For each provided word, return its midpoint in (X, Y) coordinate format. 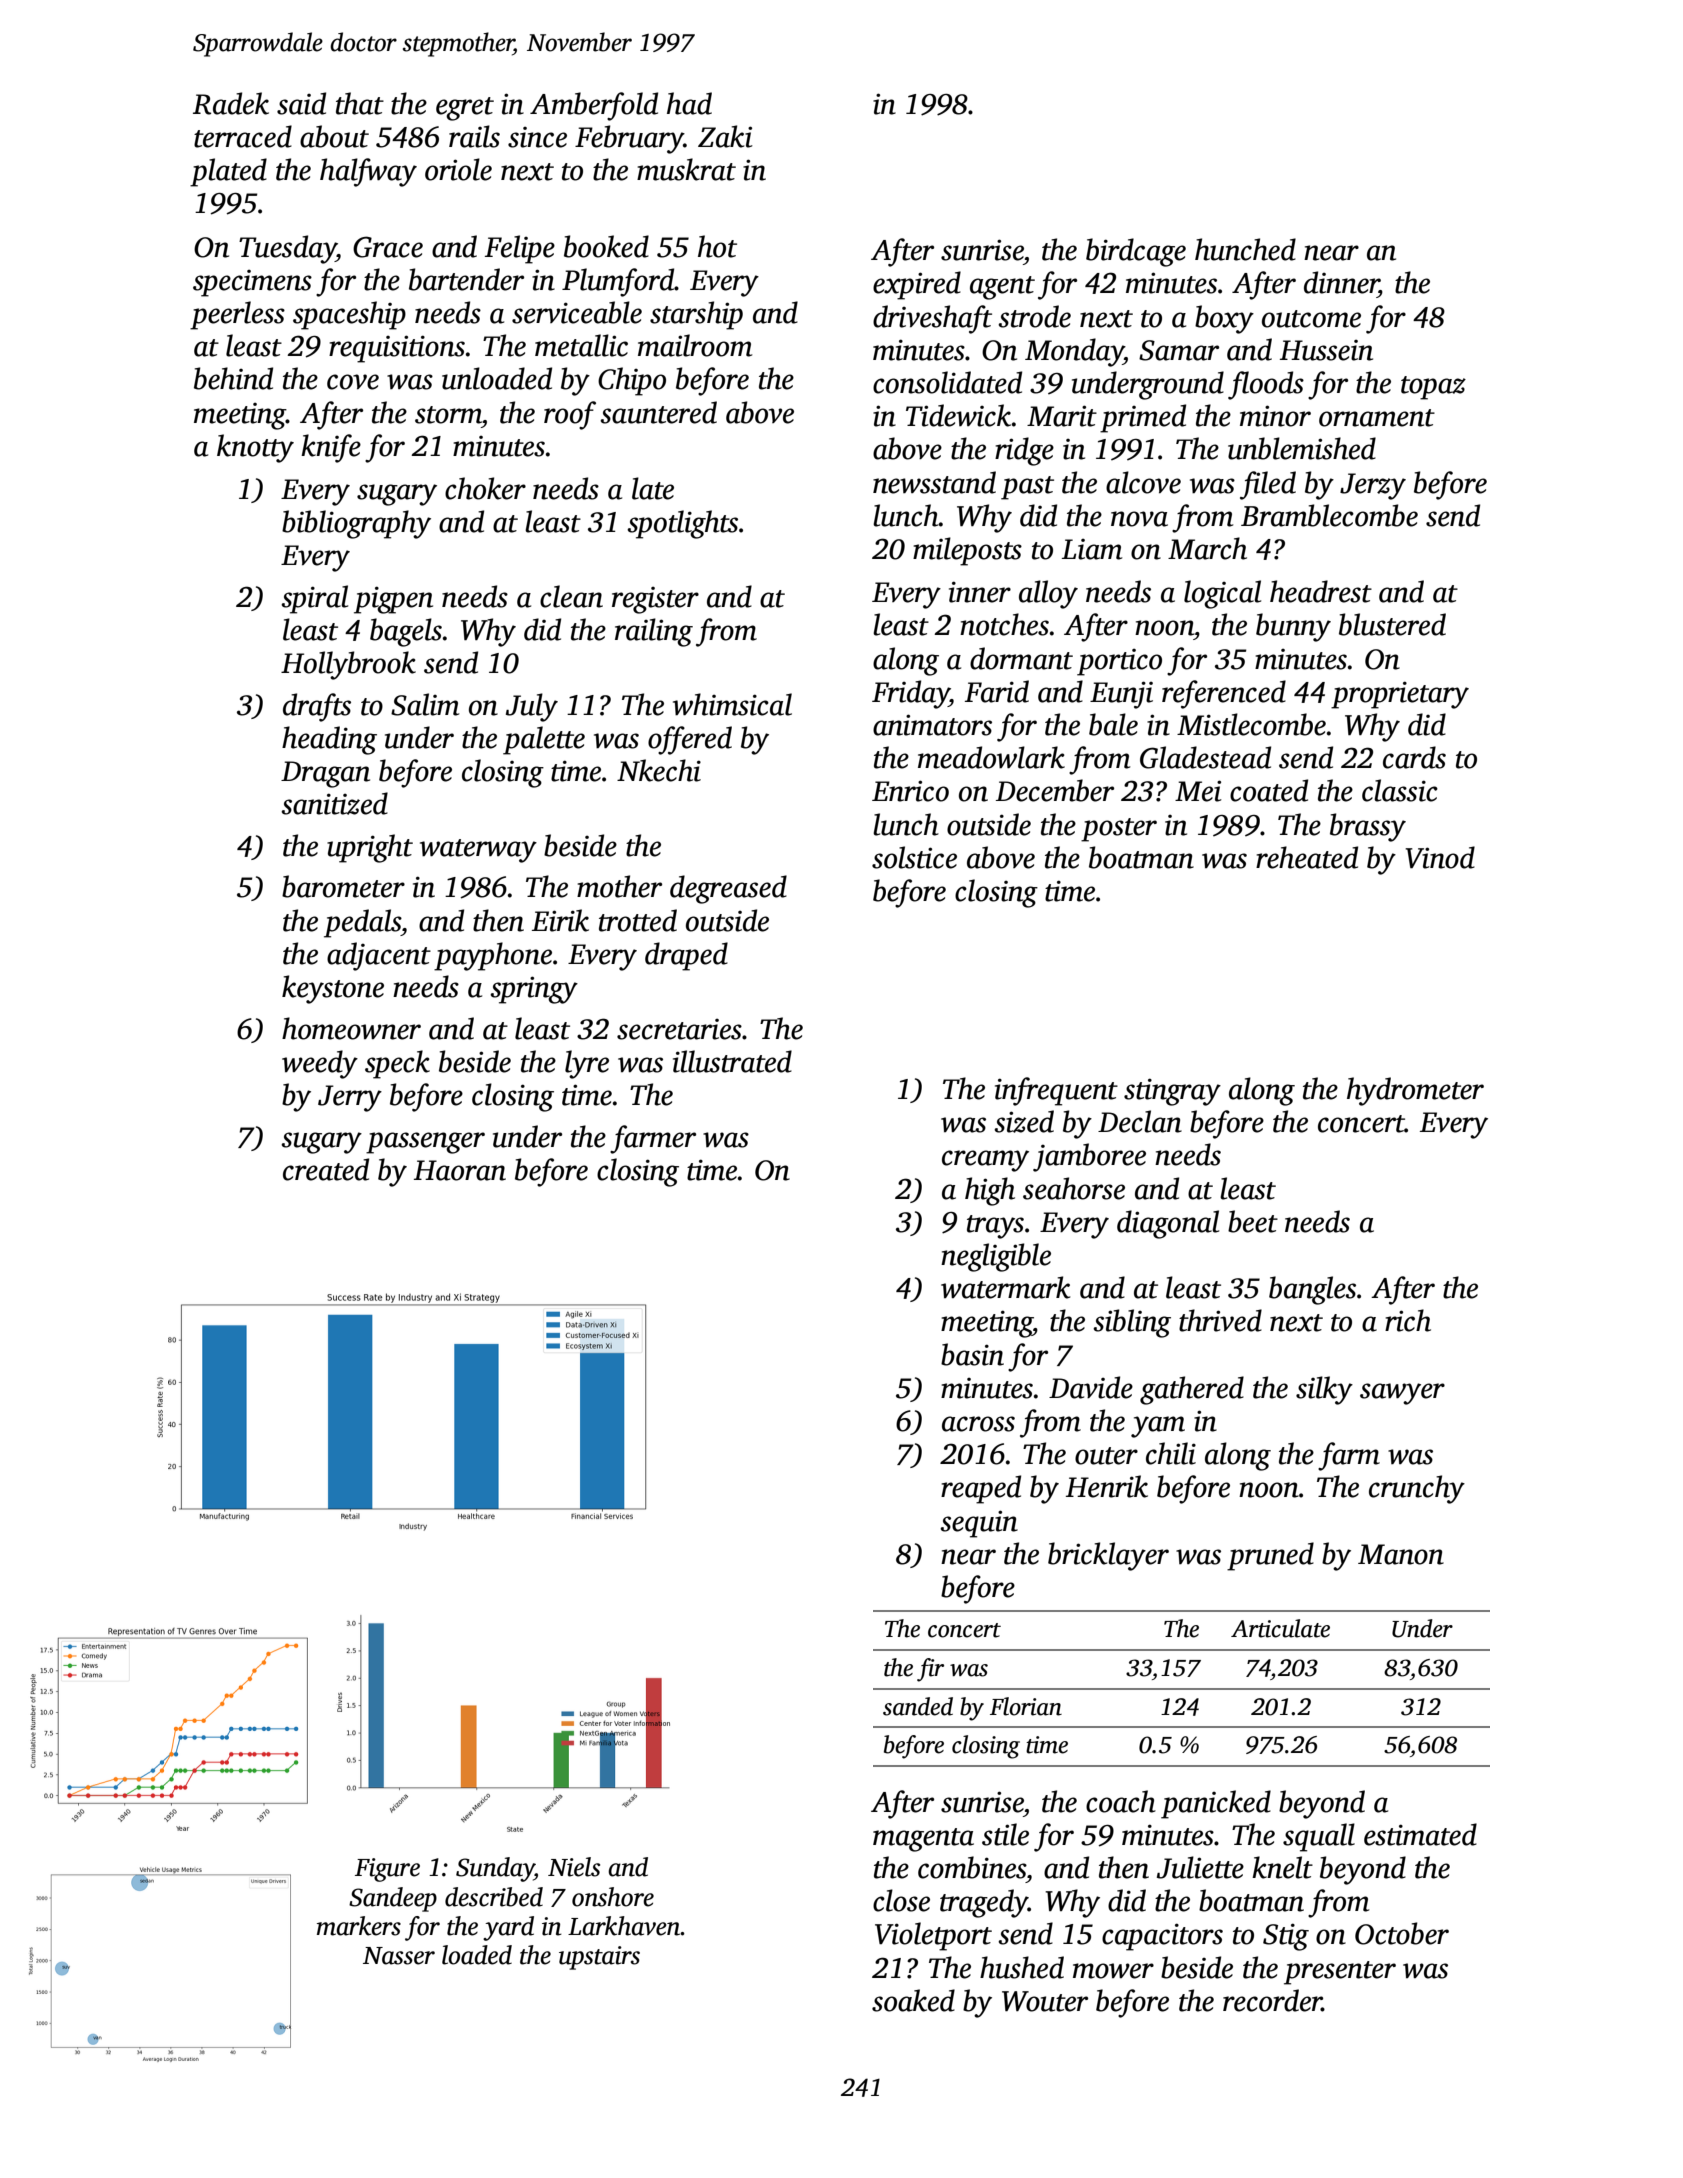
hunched (1245, 249)
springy (534, 990)
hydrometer (1415, 1091)
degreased (728, 889)
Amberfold (594, 106)
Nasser (399, 1956)
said (301, 103)
